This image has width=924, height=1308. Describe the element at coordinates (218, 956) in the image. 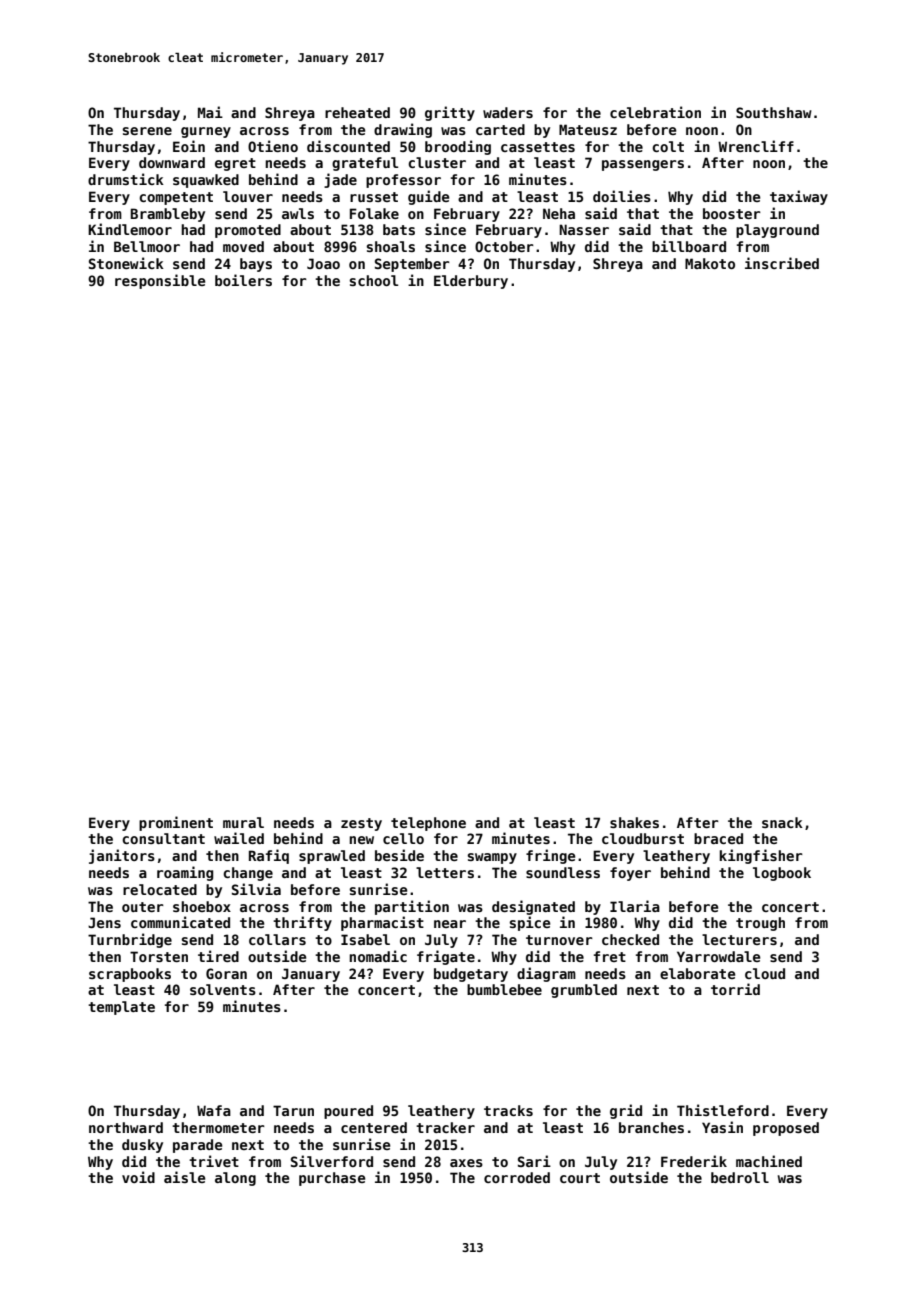

I see `tired` at that location.
